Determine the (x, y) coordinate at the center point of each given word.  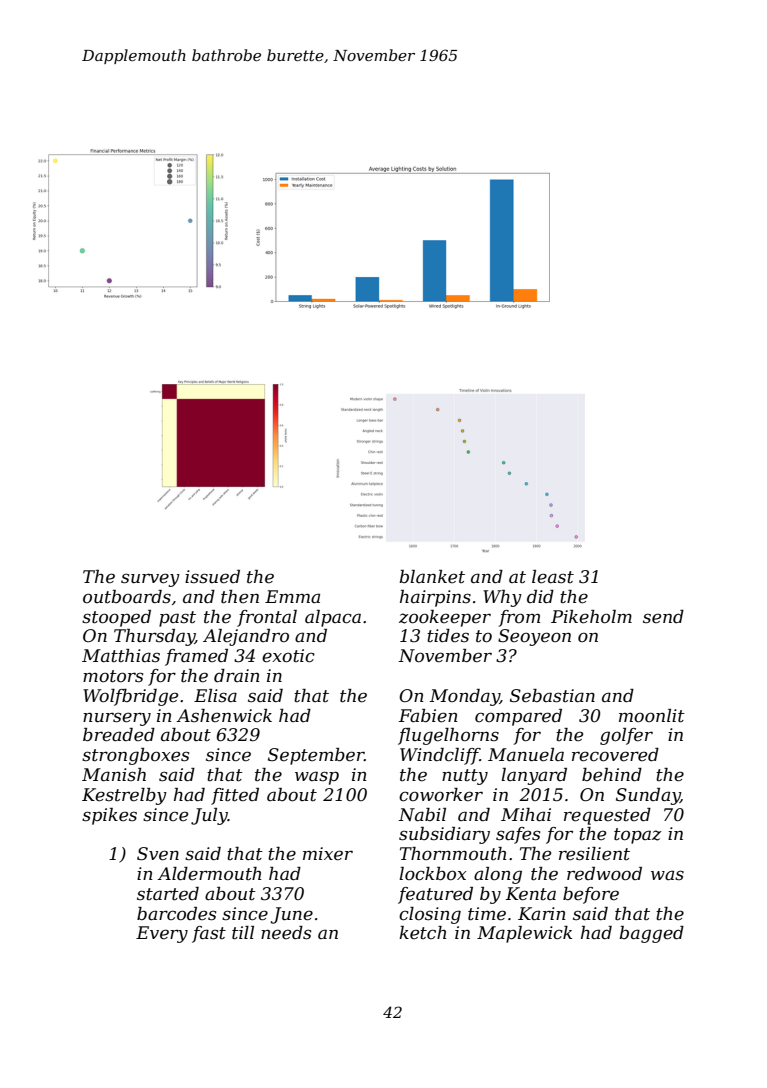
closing (430, 915)
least (553, 577)
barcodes (176, 914)
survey (150, 580)
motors (113, 676)
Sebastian (552, 696)
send (663, 616)
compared (518, 717)
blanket (432, 576)
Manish (114, 774)
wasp (317, 778)
